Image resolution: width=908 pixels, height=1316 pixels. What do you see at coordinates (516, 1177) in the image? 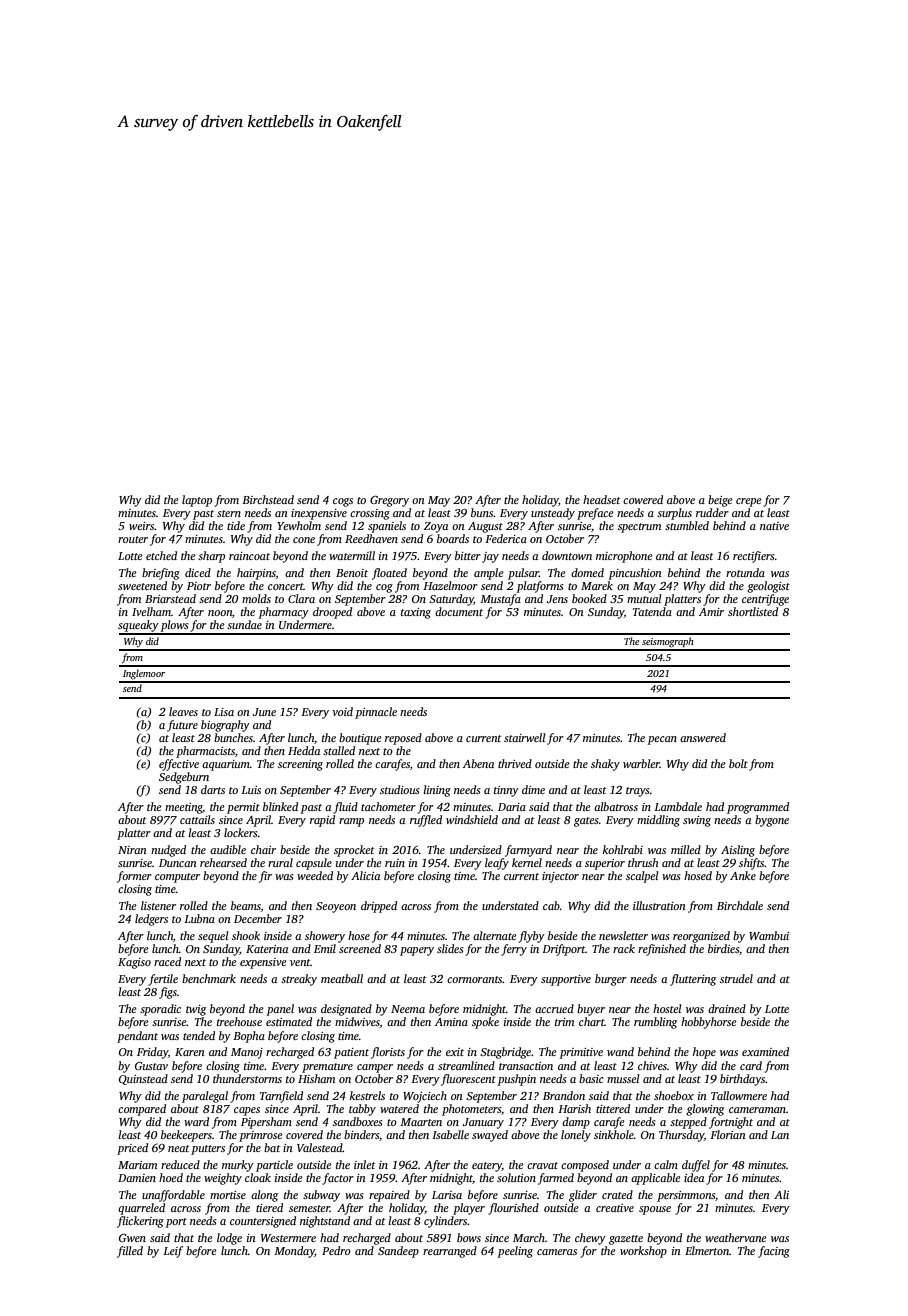
I see `solution` at bounding box center [516, 1177].
